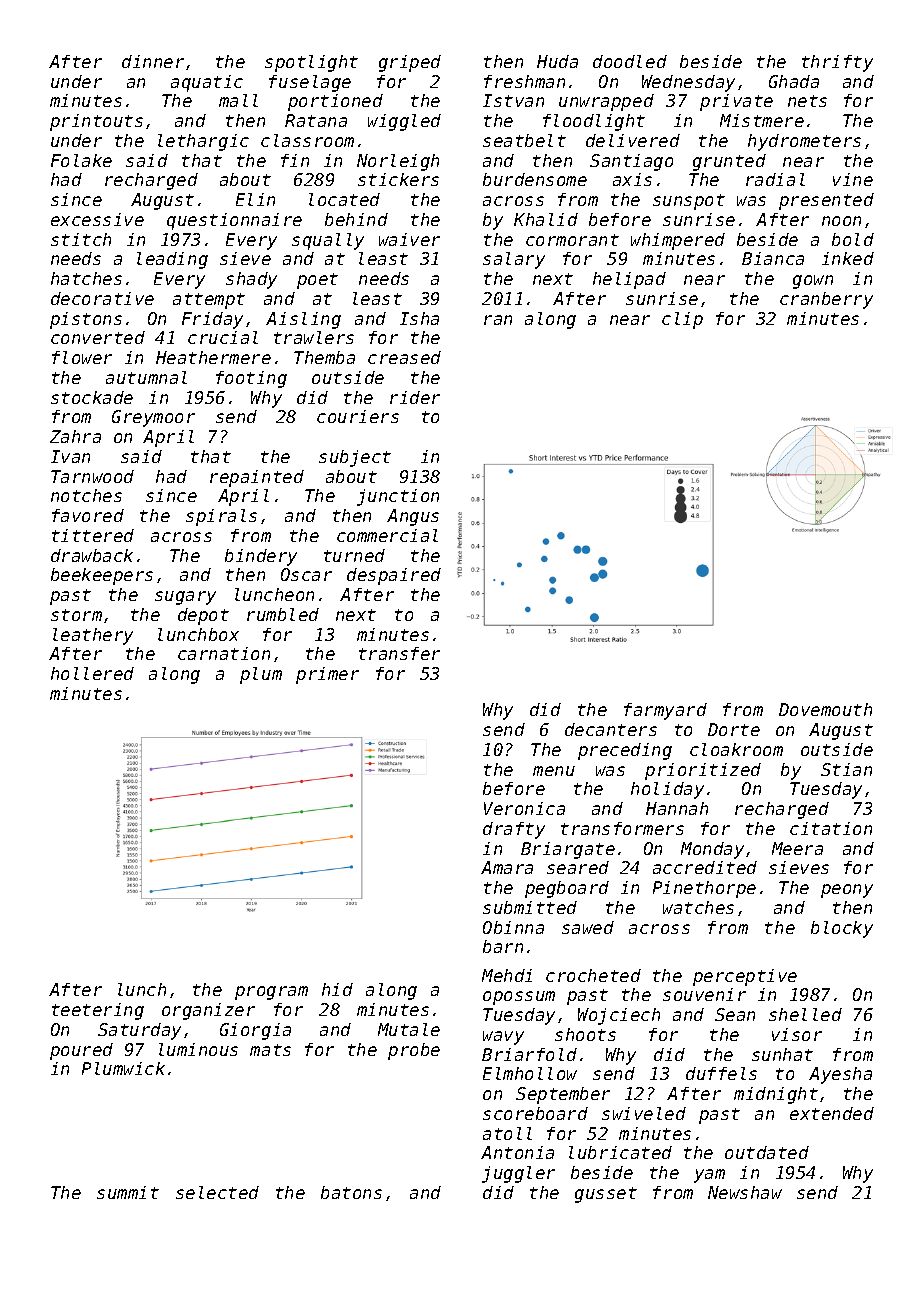  What do you see at coordinates (503, 946) in the screenshot?
I see `barn` at bounding box center [503, 946].
